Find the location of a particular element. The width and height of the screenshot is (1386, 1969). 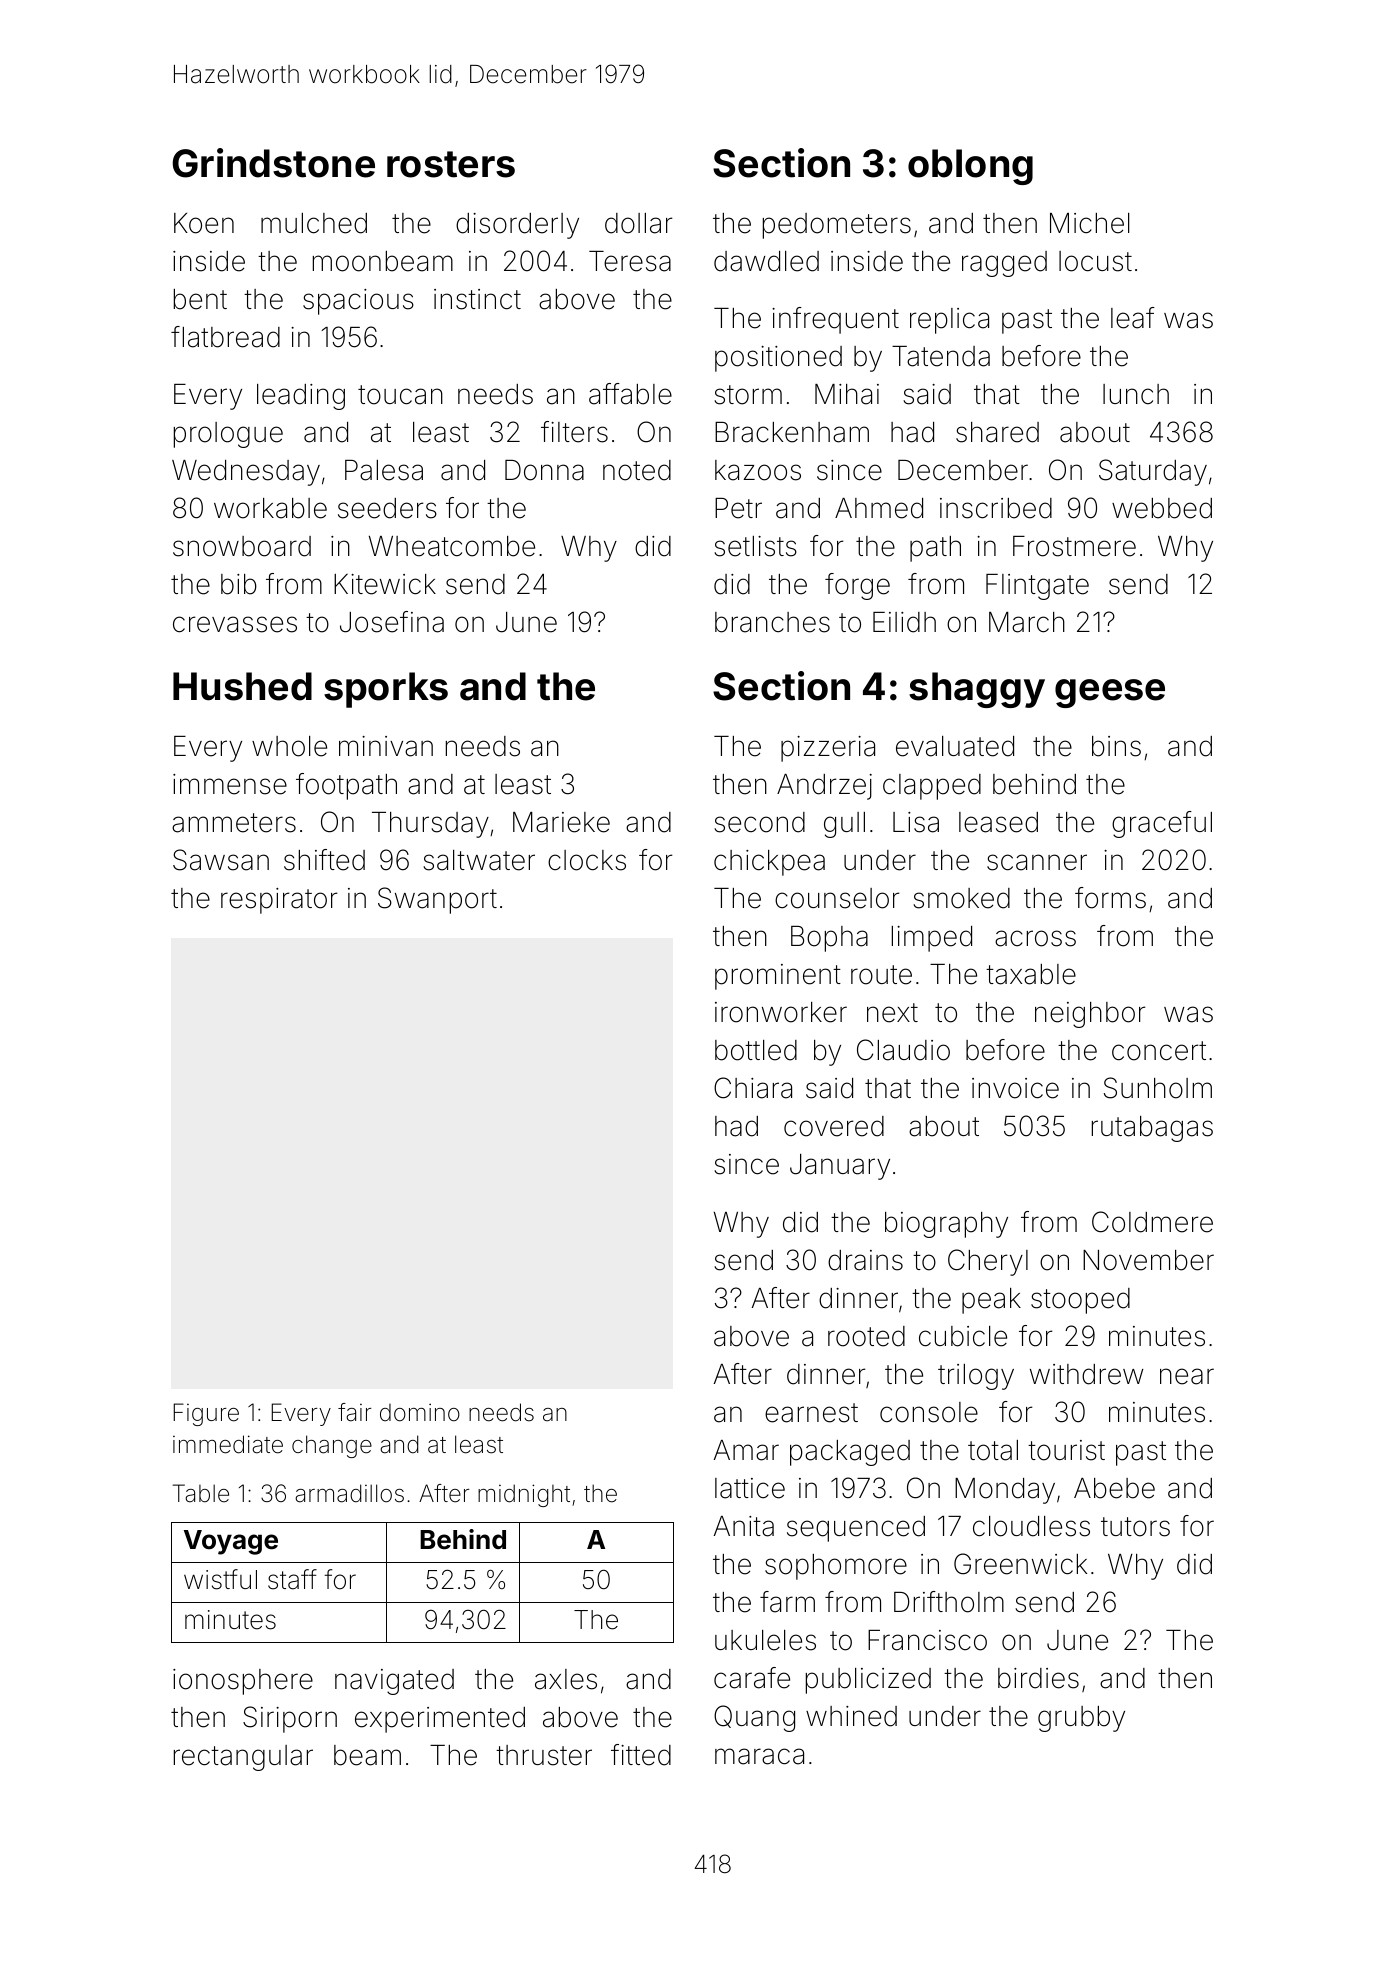

Kitewick is located at coordinates (385, 584).
